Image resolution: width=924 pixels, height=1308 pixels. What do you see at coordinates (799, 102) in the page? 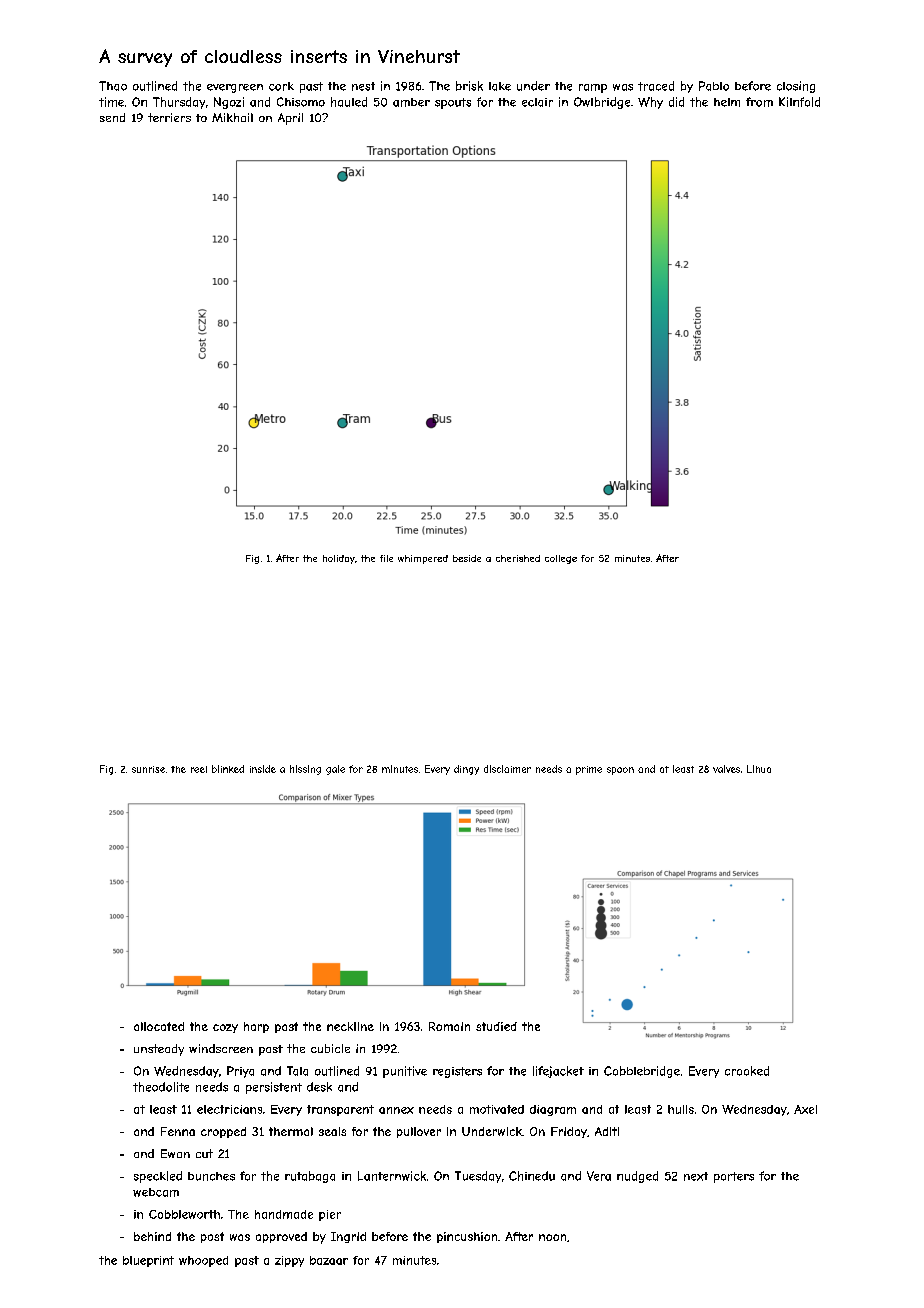
I see `Kilnfold` at bounding box center [799, 102].
